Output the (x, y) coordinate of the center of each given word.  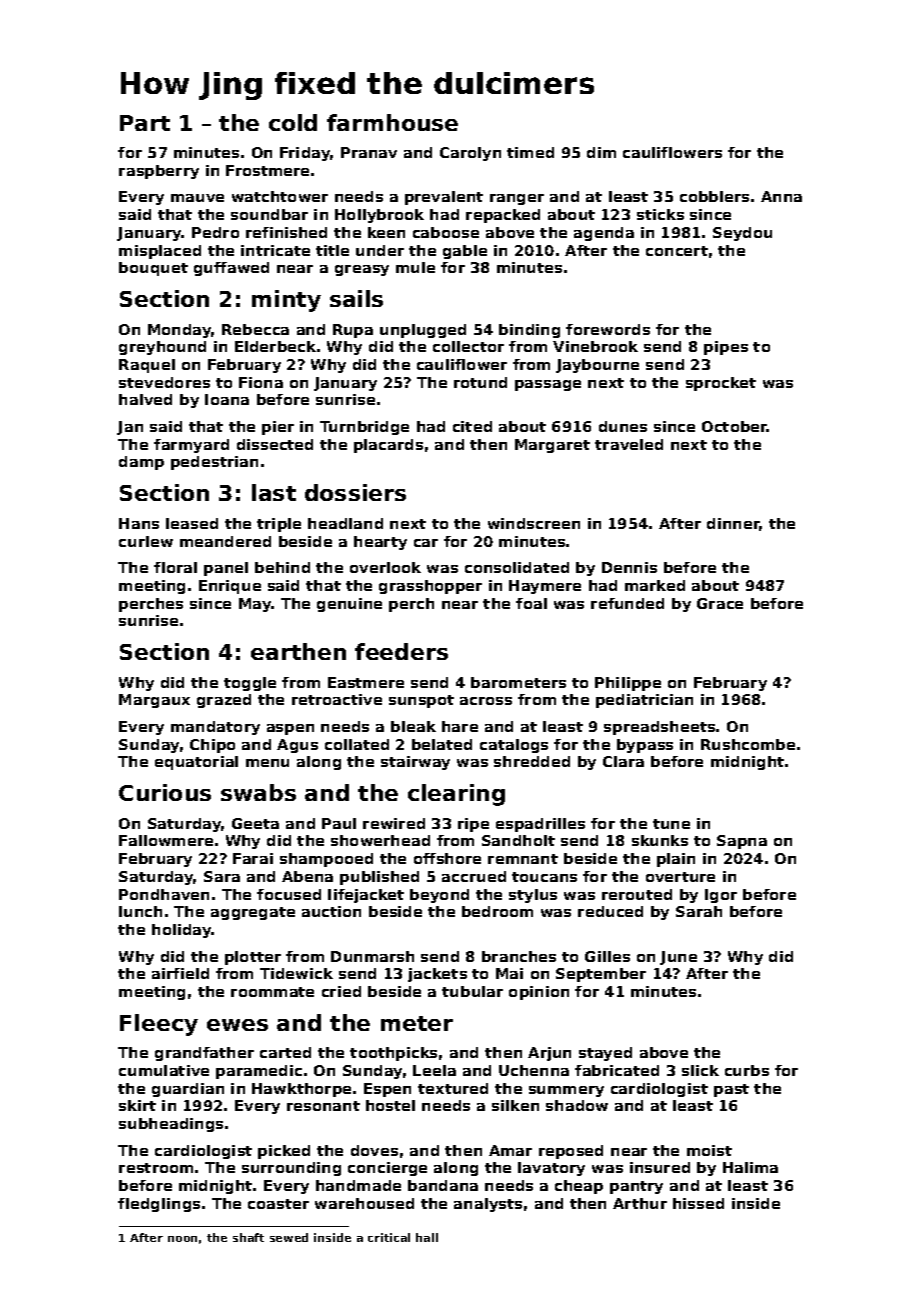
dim (601, 152)
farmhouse (392, 122)
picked (284, 1152)
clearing (456, 795)
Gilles (607, 956)
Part (145, 123)
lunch (140, 911)
